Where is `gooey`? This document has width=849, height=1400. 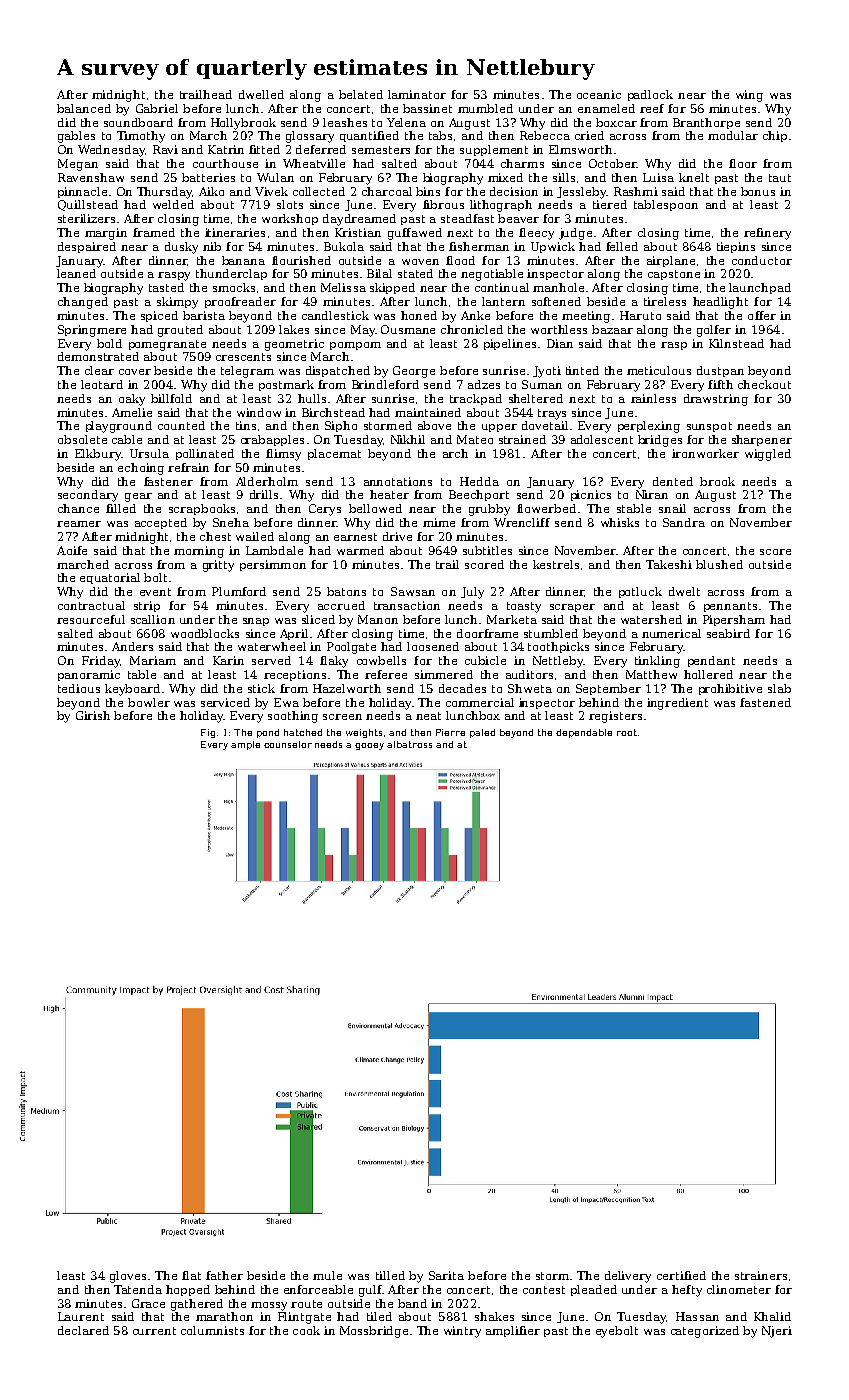 gooey is located at coordinates (369, 746).
